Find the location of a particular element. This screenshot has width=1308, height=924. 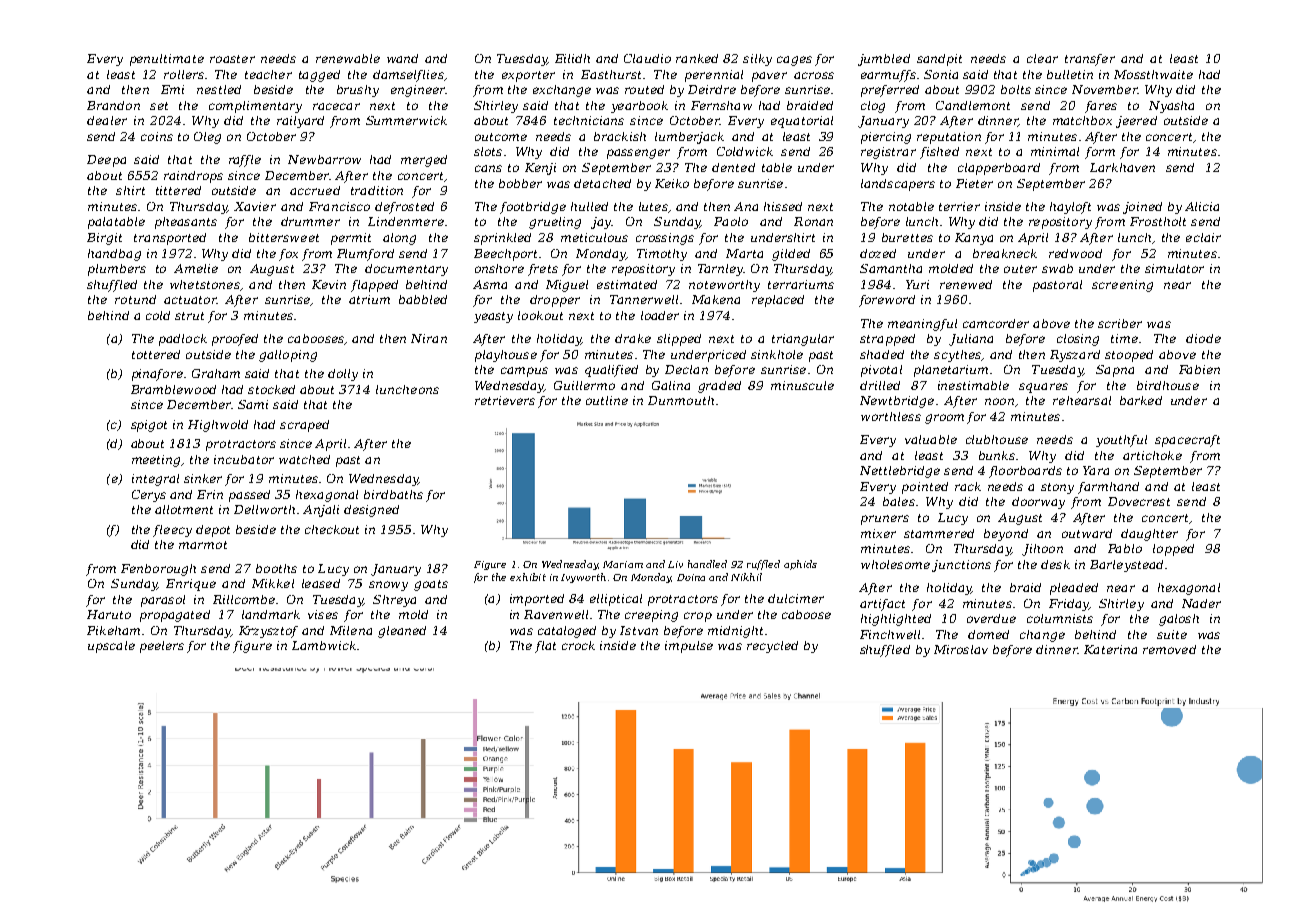

crock is located at coordinates (578, 645).
